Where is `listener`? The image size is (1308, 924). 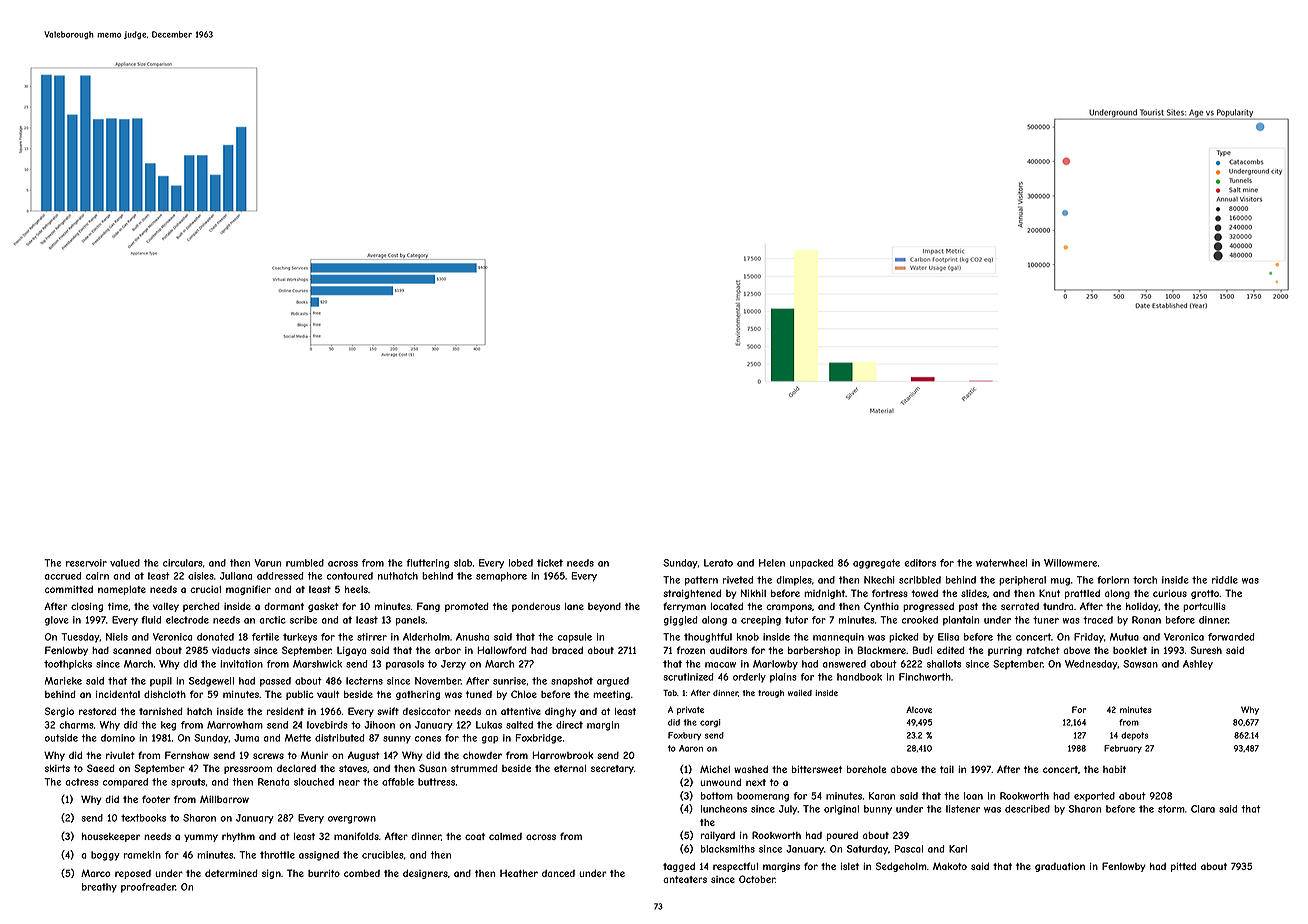 listener is located at coordinates (963, 809).
